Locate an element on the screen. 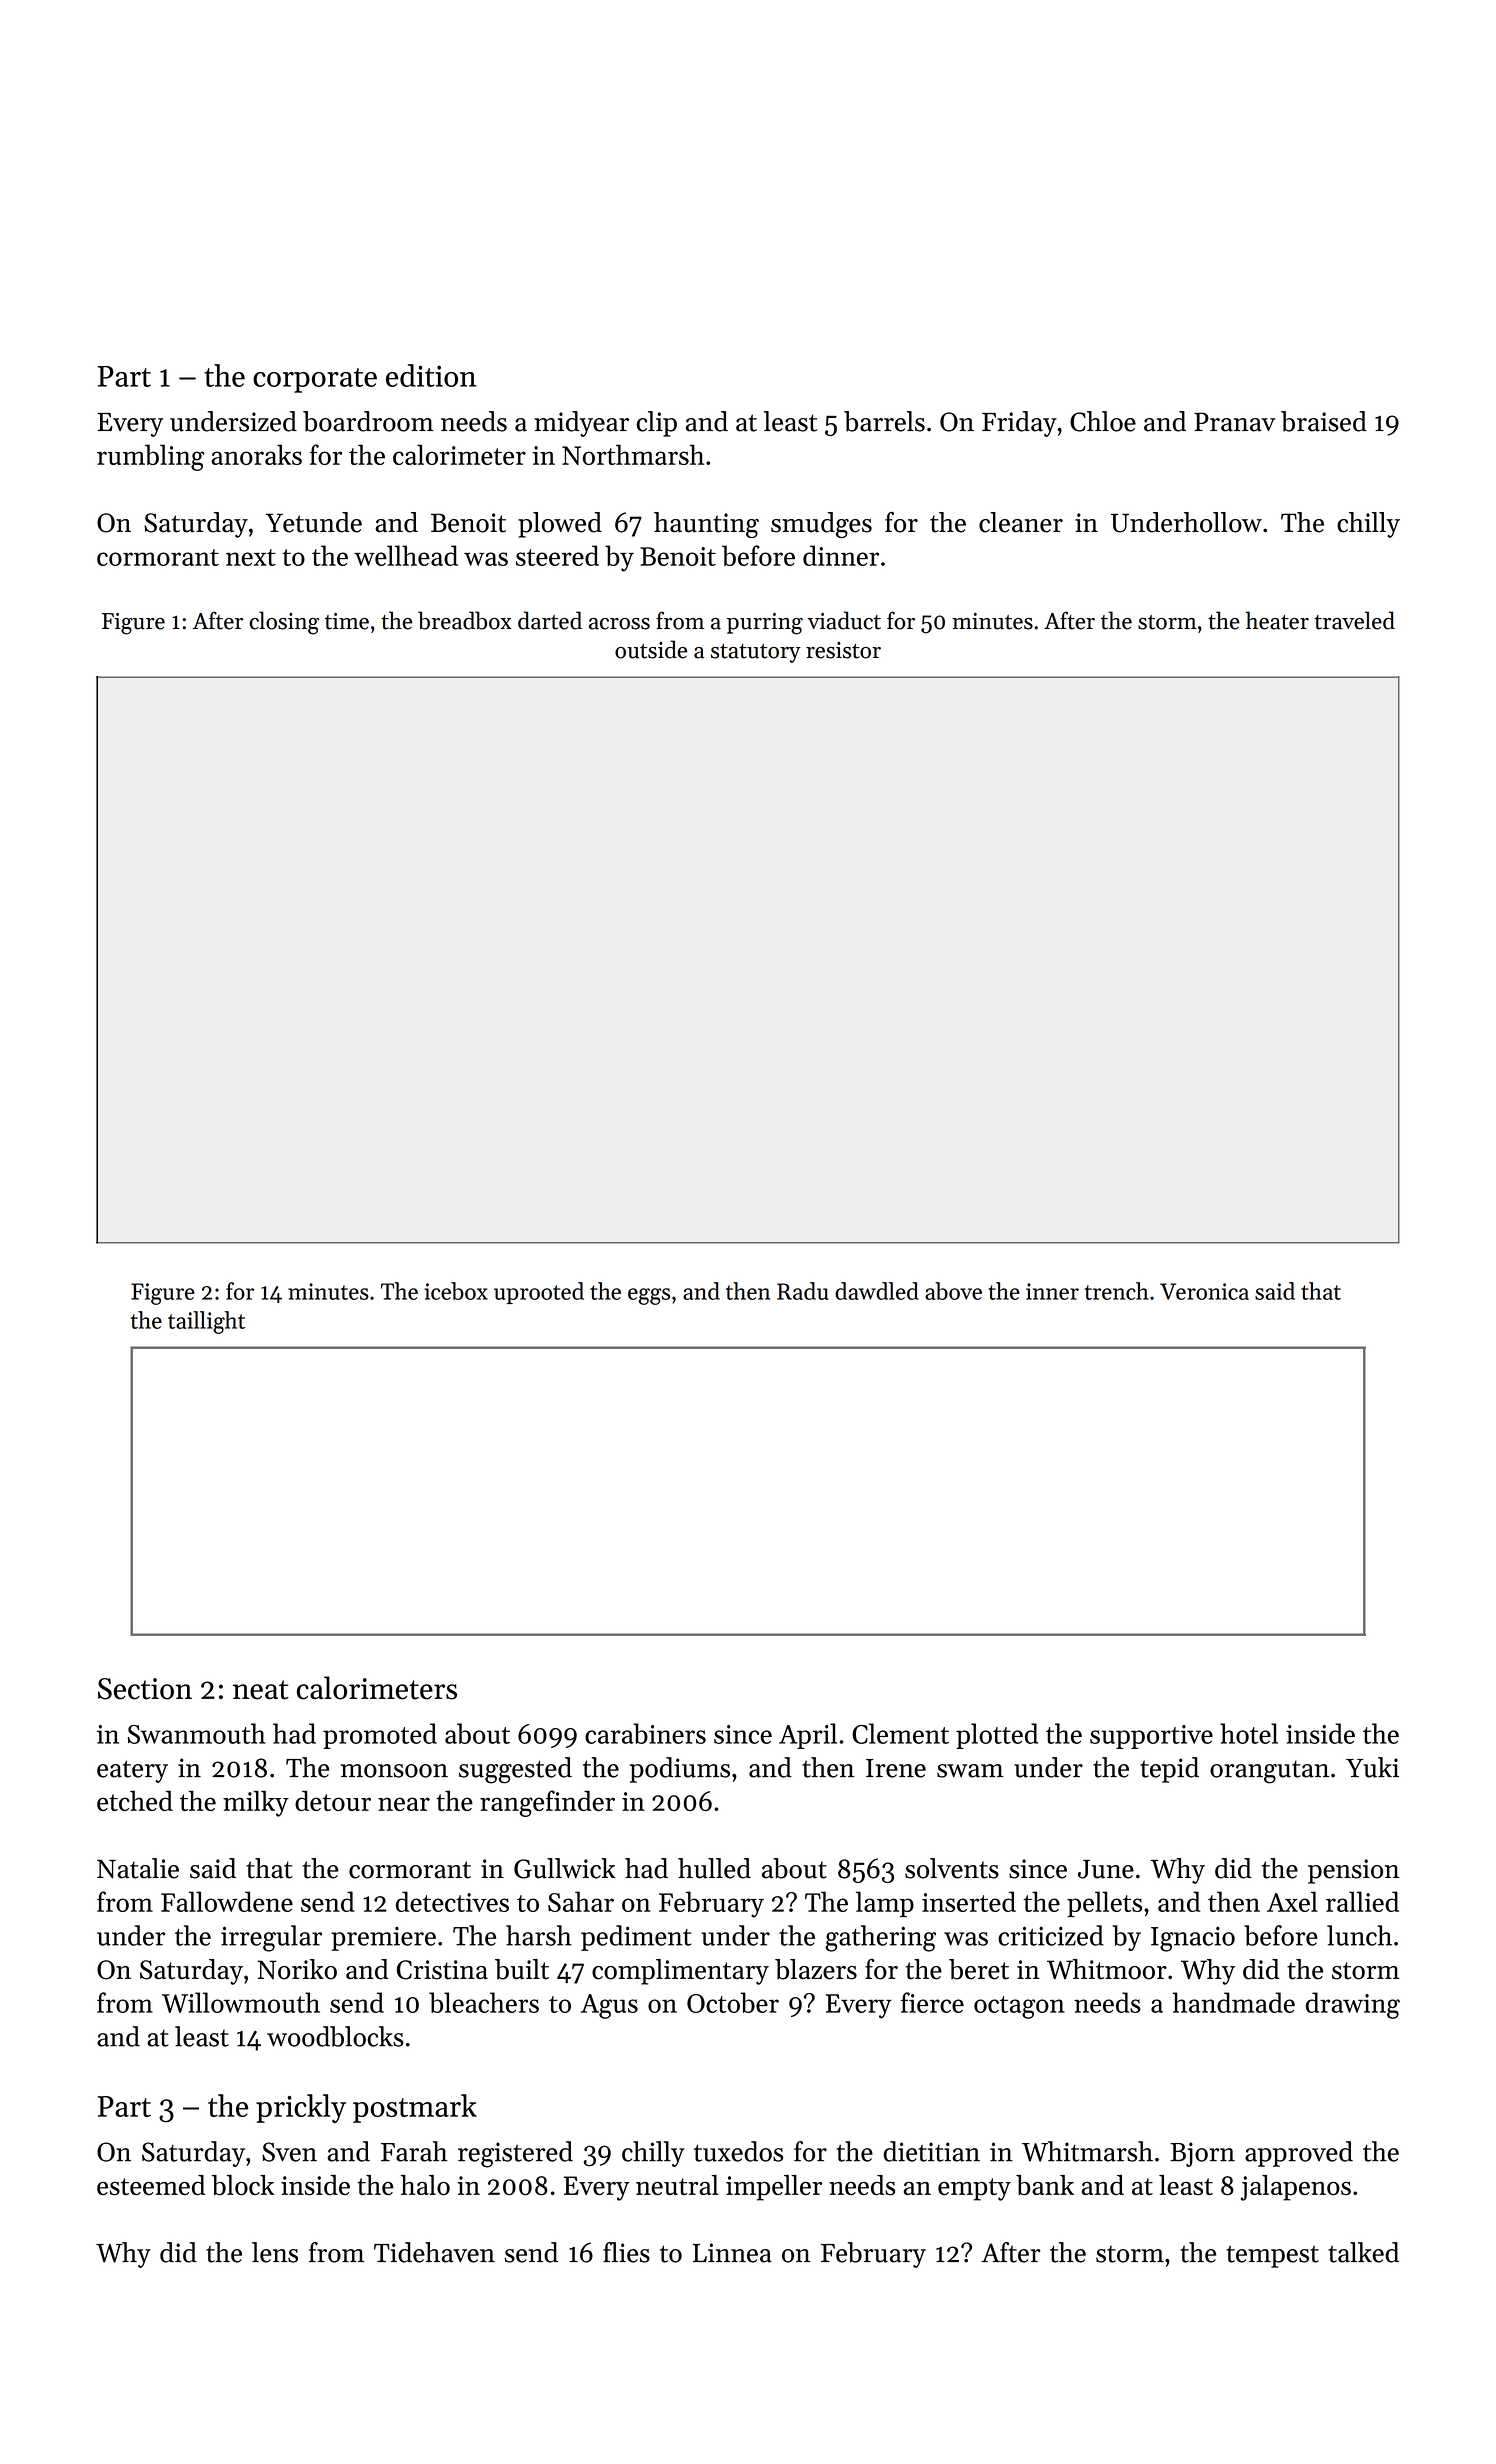 This screenshot has height=2464, width=1496. Chloe is located at coordinates (1103, 421).
